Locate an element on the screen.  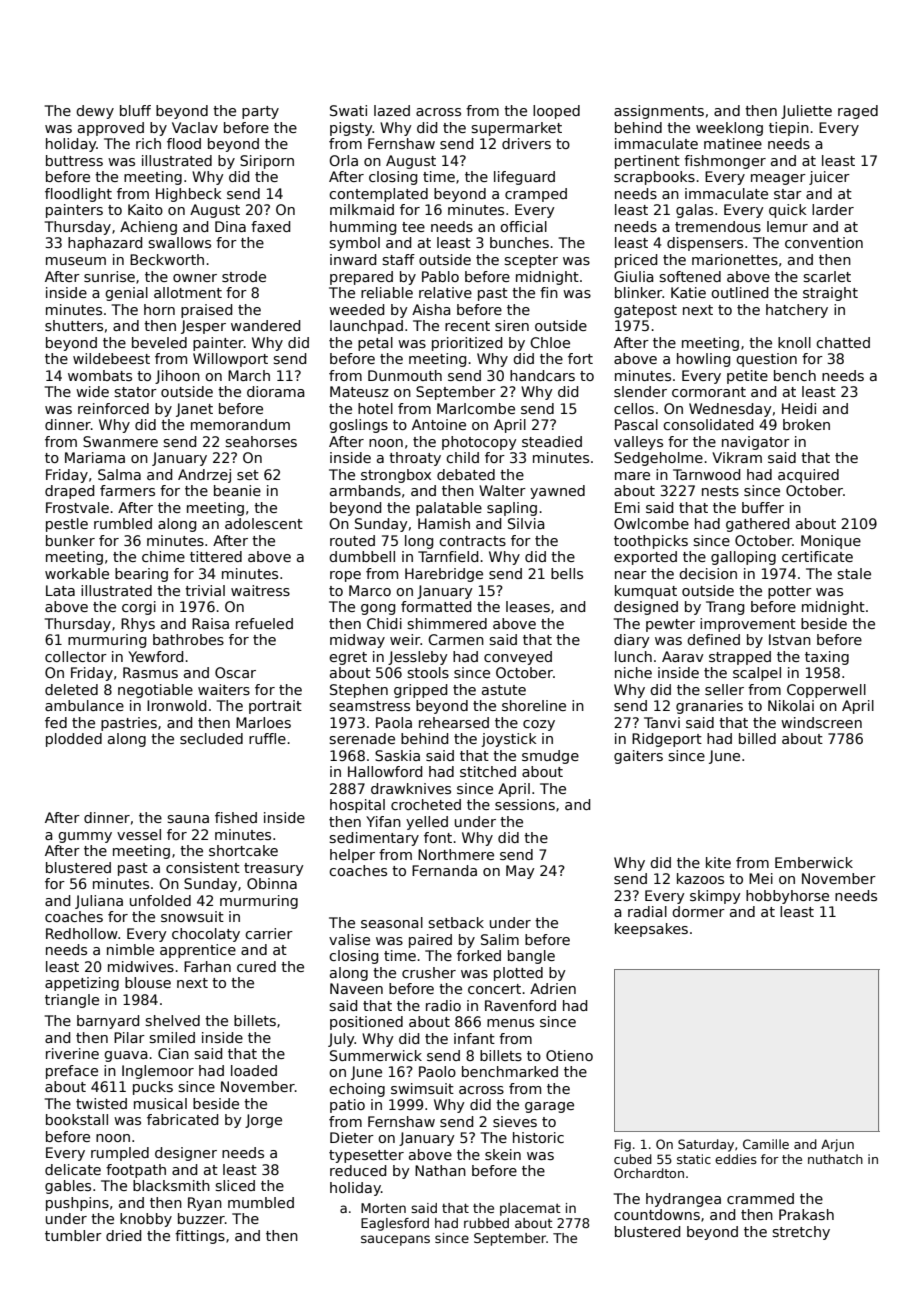
official is located at coordinates (523, 226).
